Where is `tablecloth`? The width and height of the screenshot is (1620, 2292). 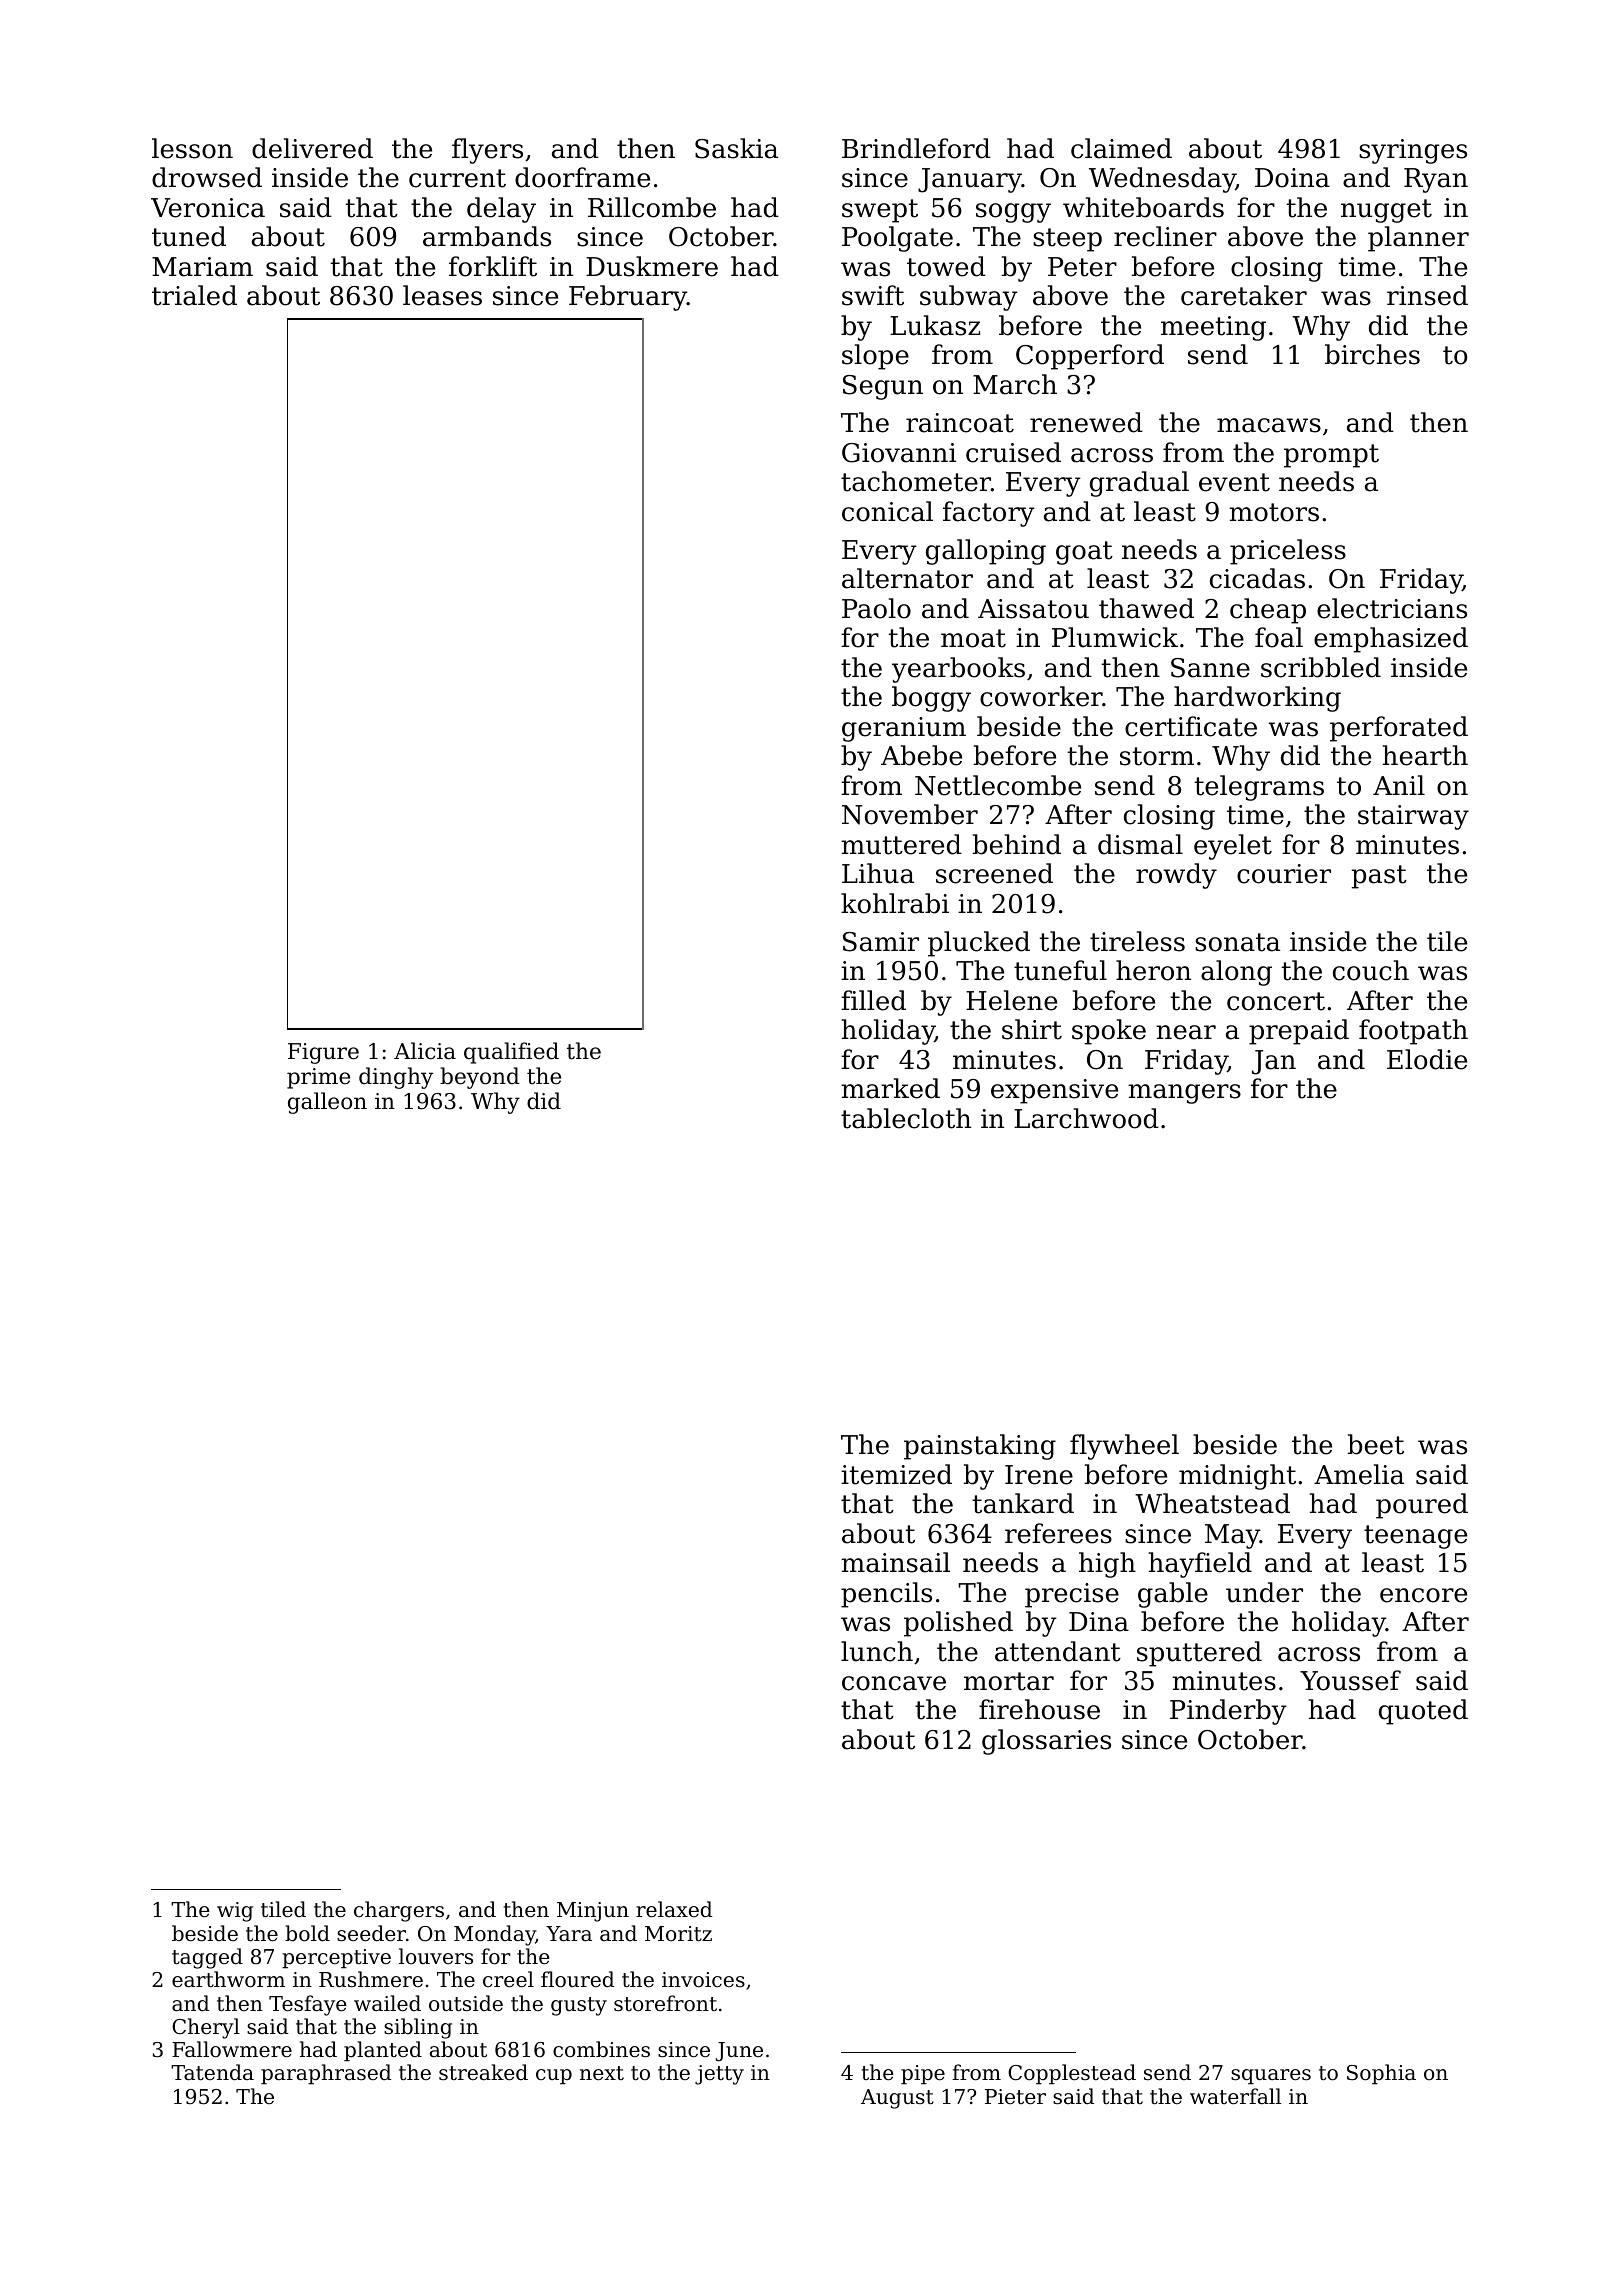 tablecloth is located at coordinates (906, 1118).
